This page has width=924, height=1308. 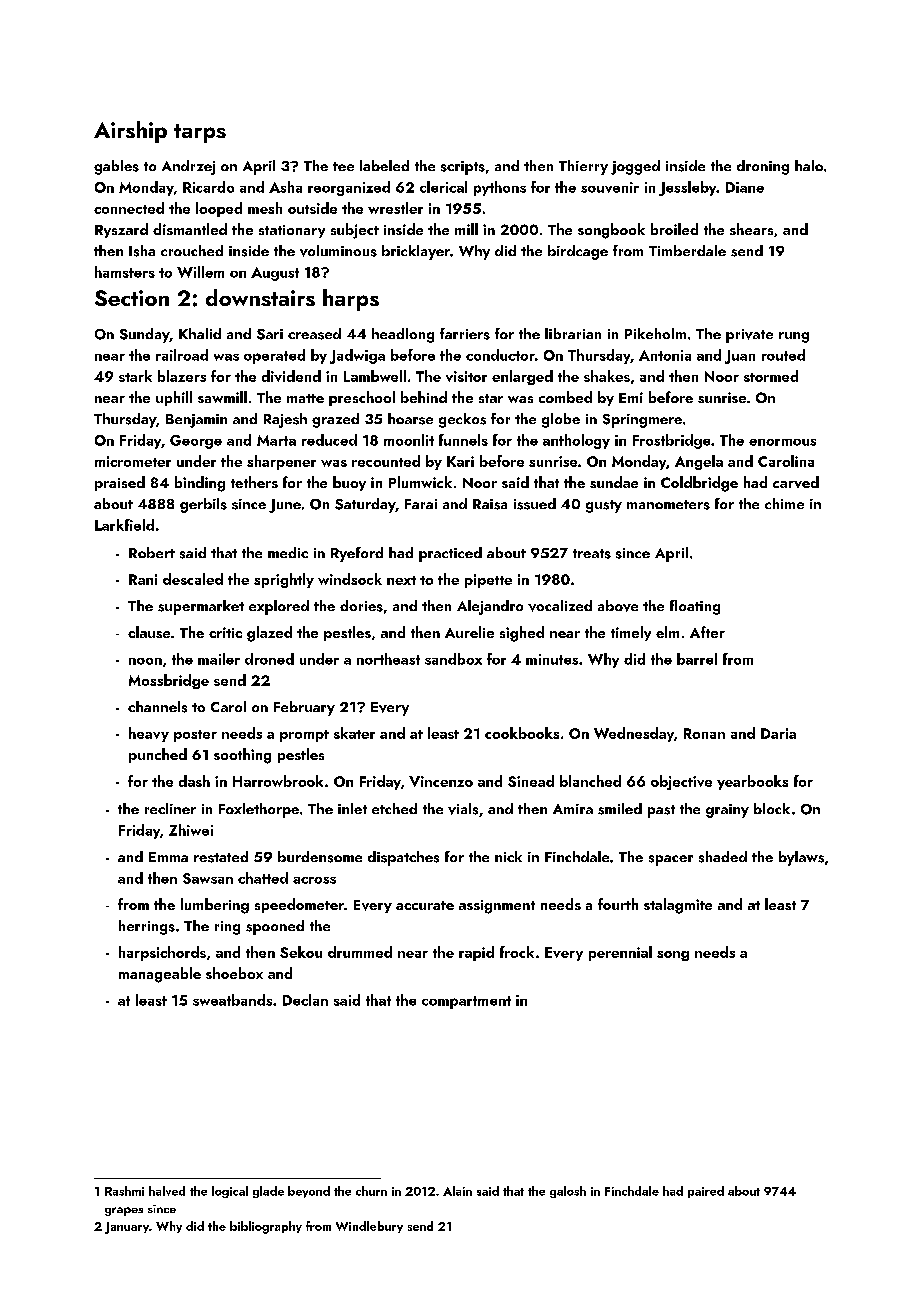 What do you see at coordinates (386, 461) in the page?
I see `recounted` at bounding box center [386, 461].
